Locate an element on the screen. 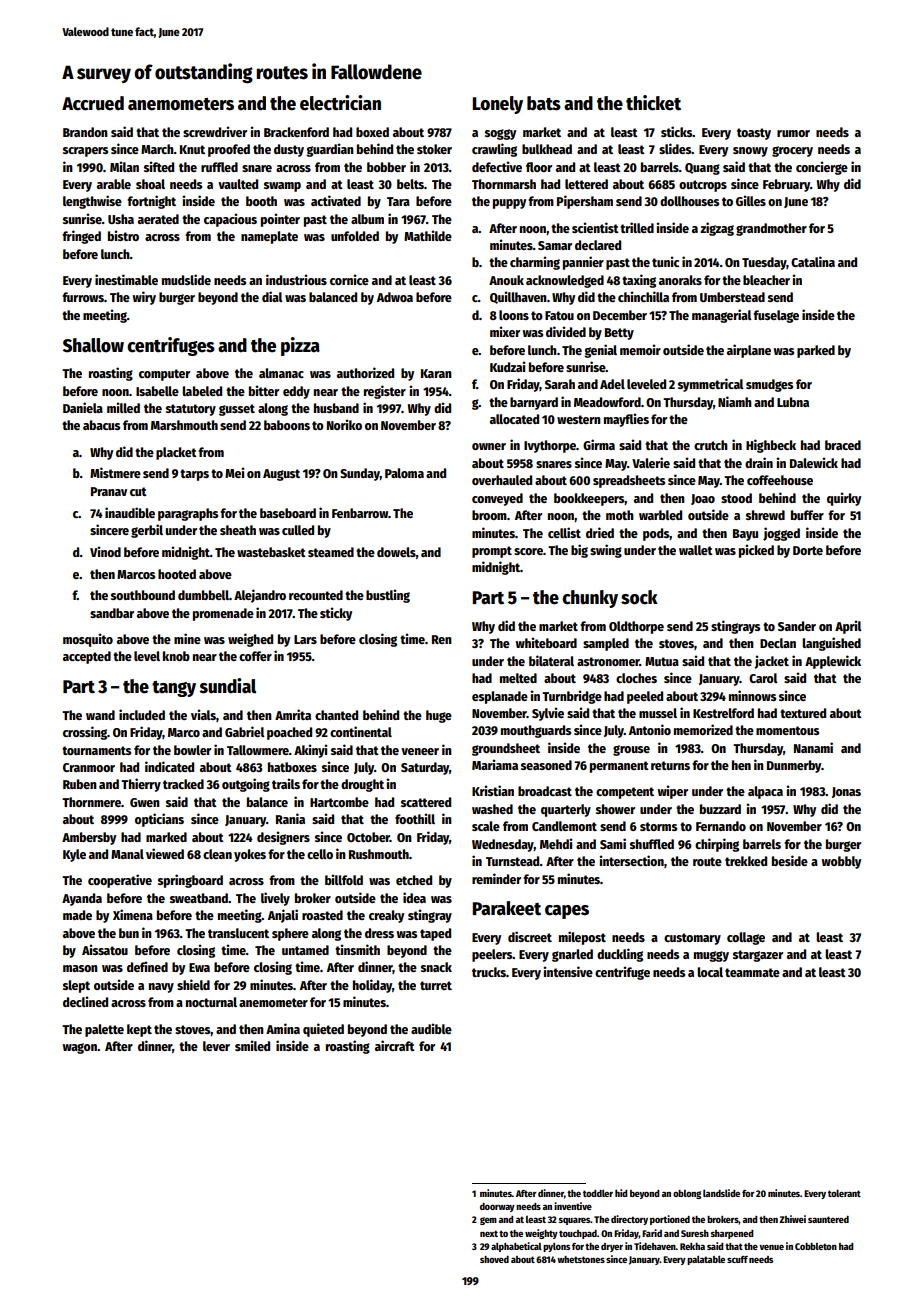  Dunmerby is located at coordinates (794, 766).
